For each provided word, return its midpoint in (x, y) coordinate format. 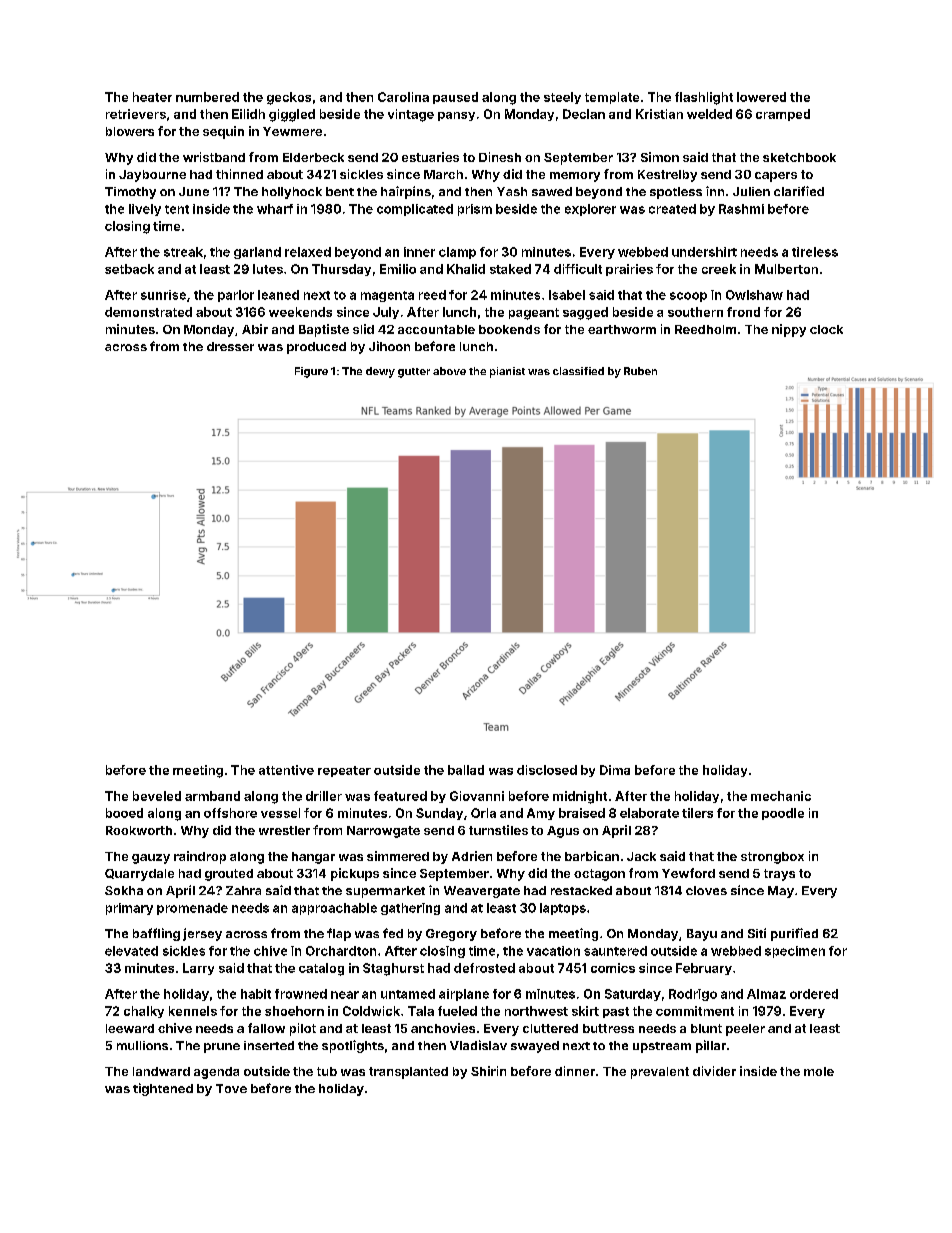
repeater (344, 771)
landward (161, 1071)
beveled (157, 796)
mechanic (781, 796)
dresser (230, 346)
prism (475, 210)
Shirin (488, 1071)
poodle (783, 814)
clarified (799, 191)
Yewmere (292, 131)
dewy (380, 372)
